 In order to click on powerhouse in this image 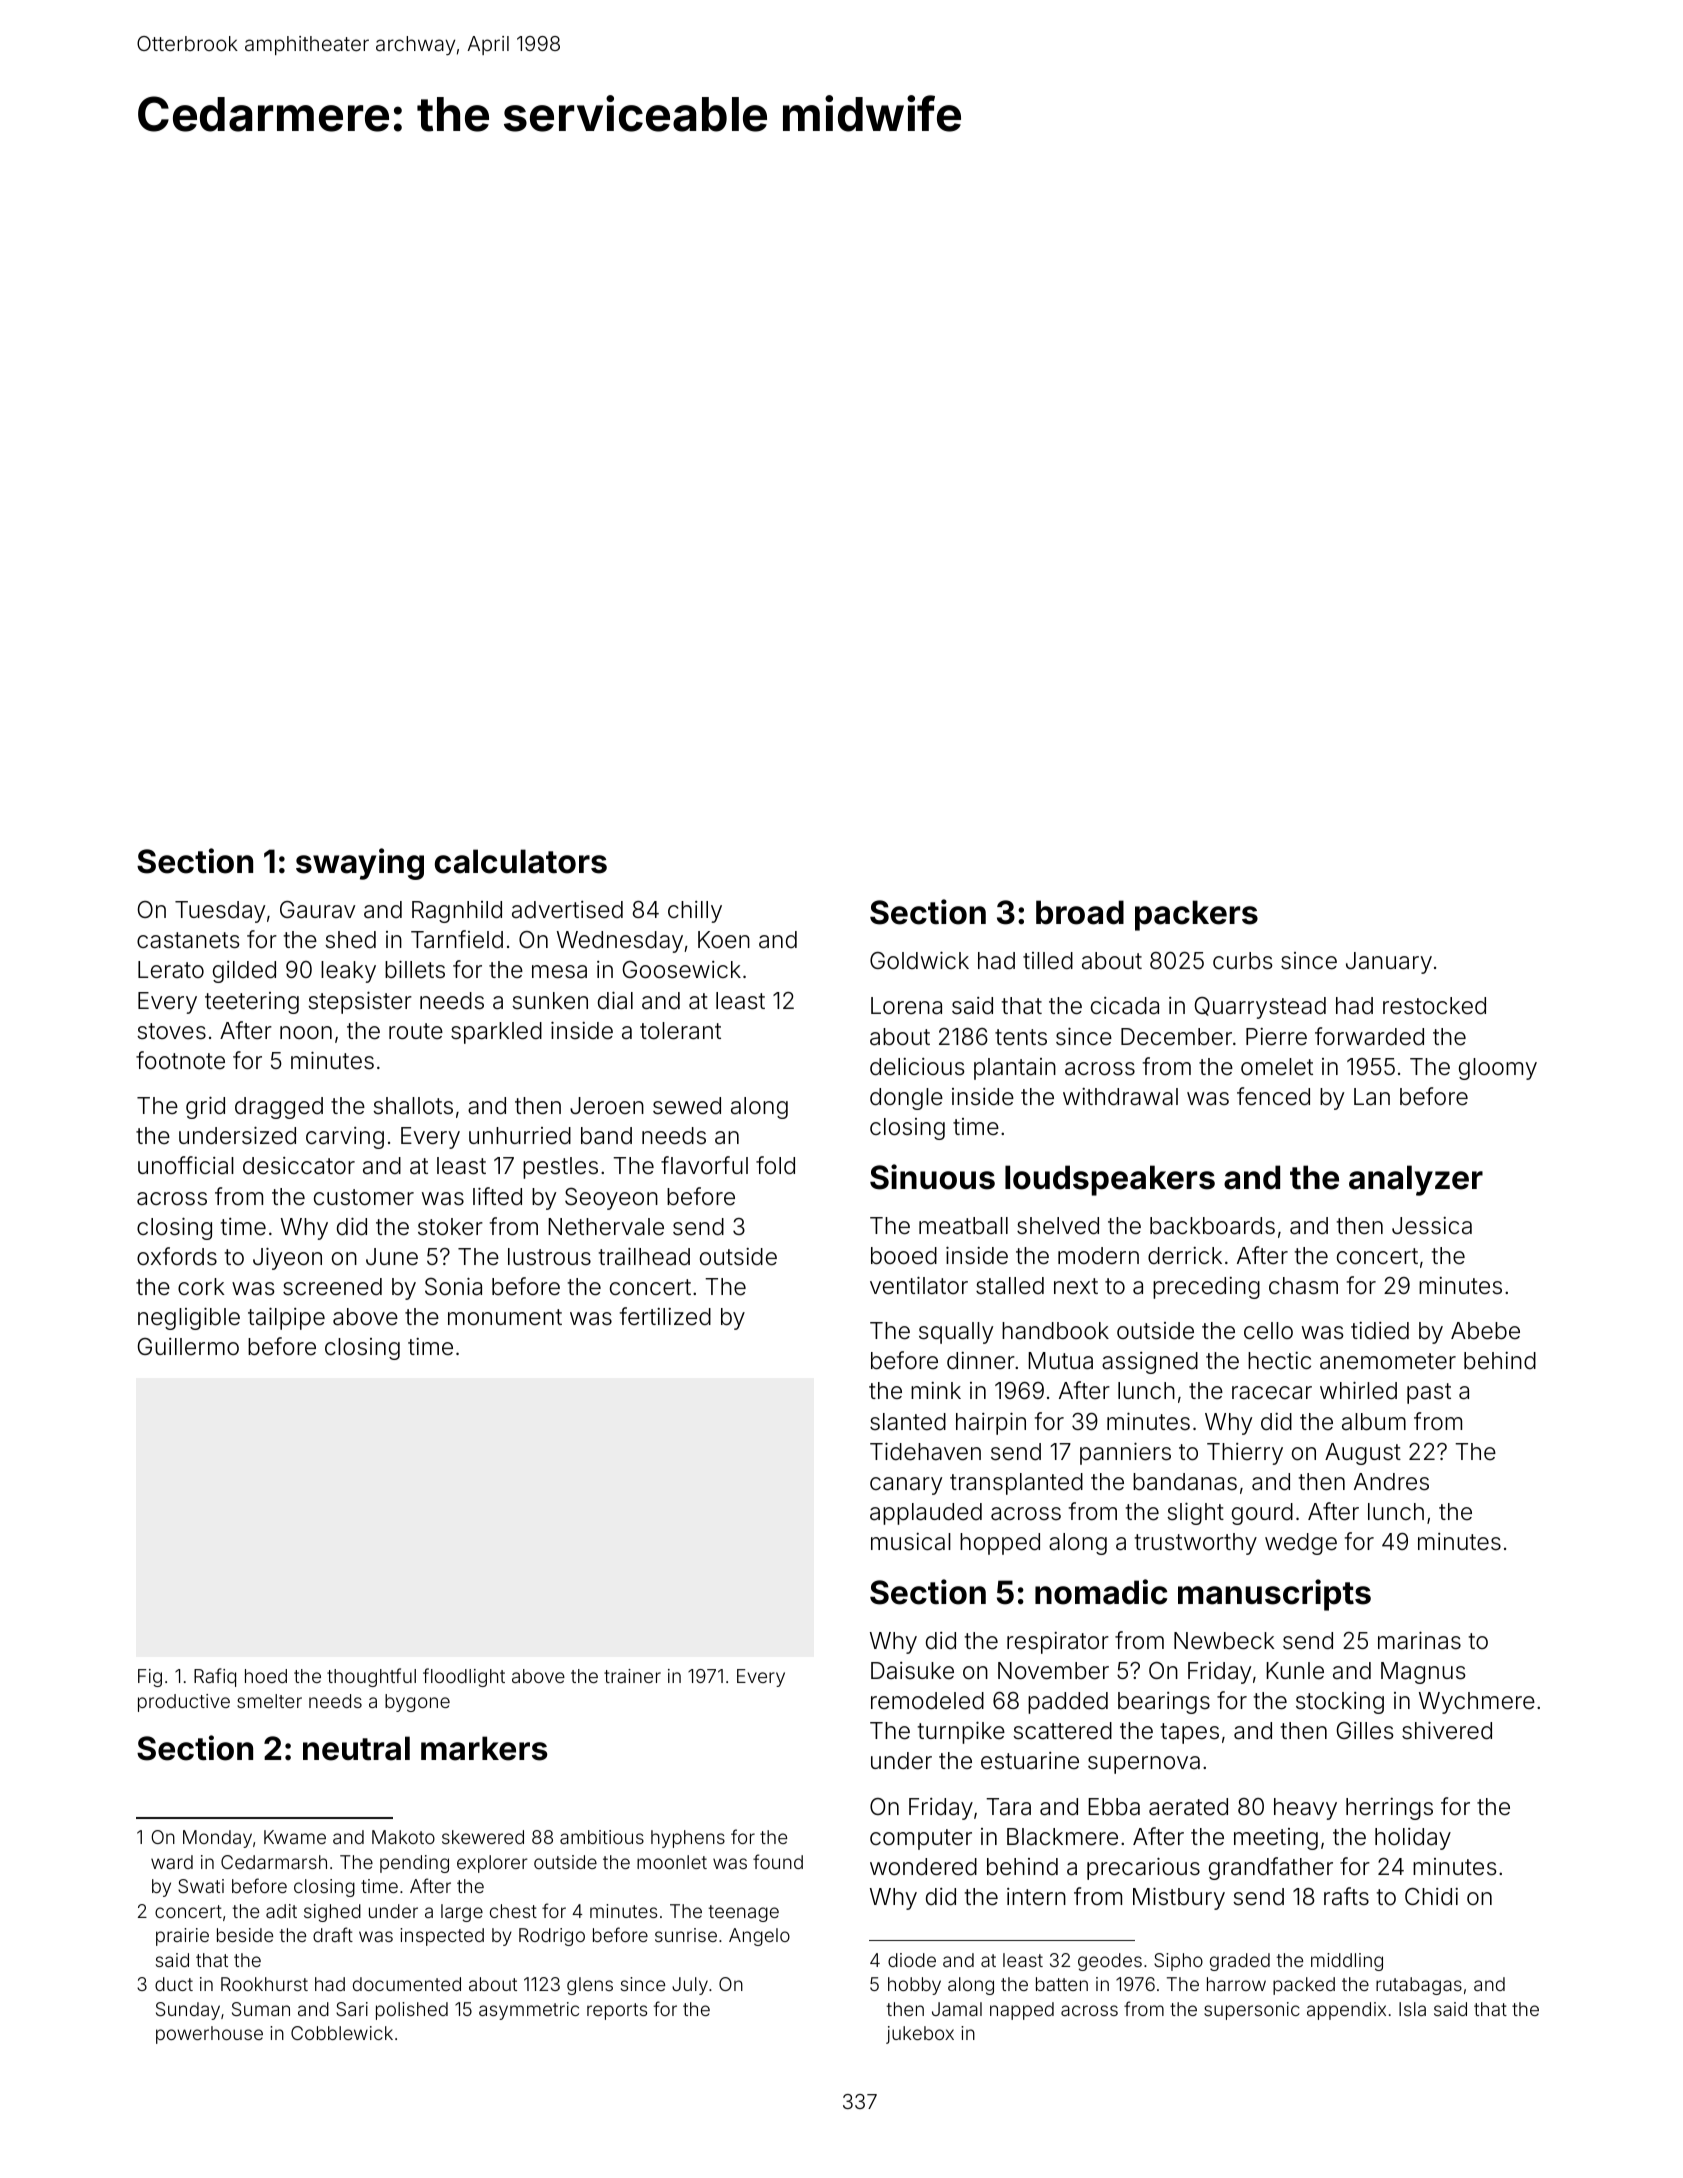, I will do `click(209, 2035)`.
